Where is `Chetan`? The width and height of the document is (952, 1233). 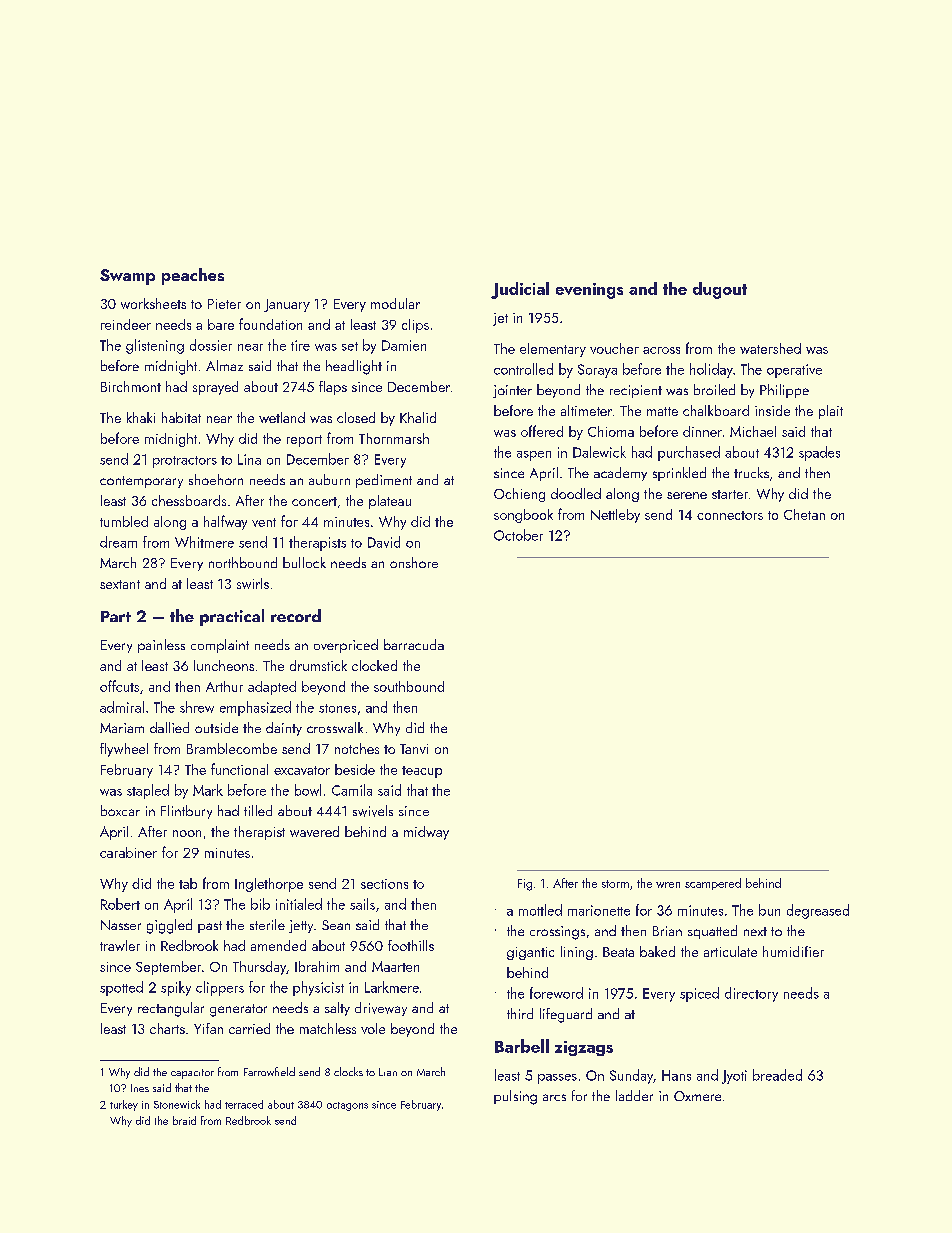
Chetan is located at coordinates (804, 514).
